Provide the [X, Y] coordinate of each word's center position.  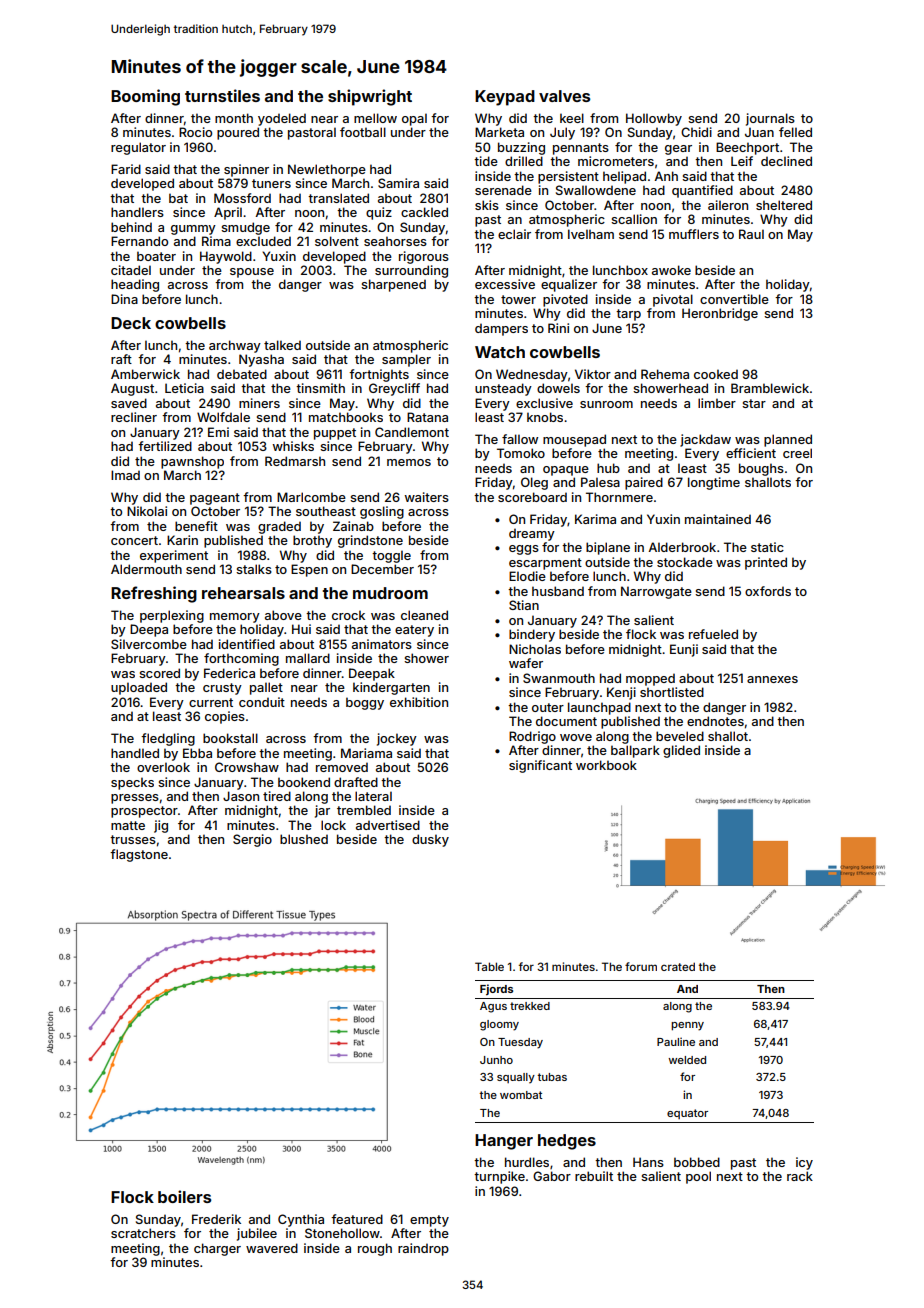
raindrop [423, 1249]
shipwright [370, 97]
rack [800, 1176]
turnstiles [222, 95]
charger [217, 1249]
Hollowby [654, 119]
